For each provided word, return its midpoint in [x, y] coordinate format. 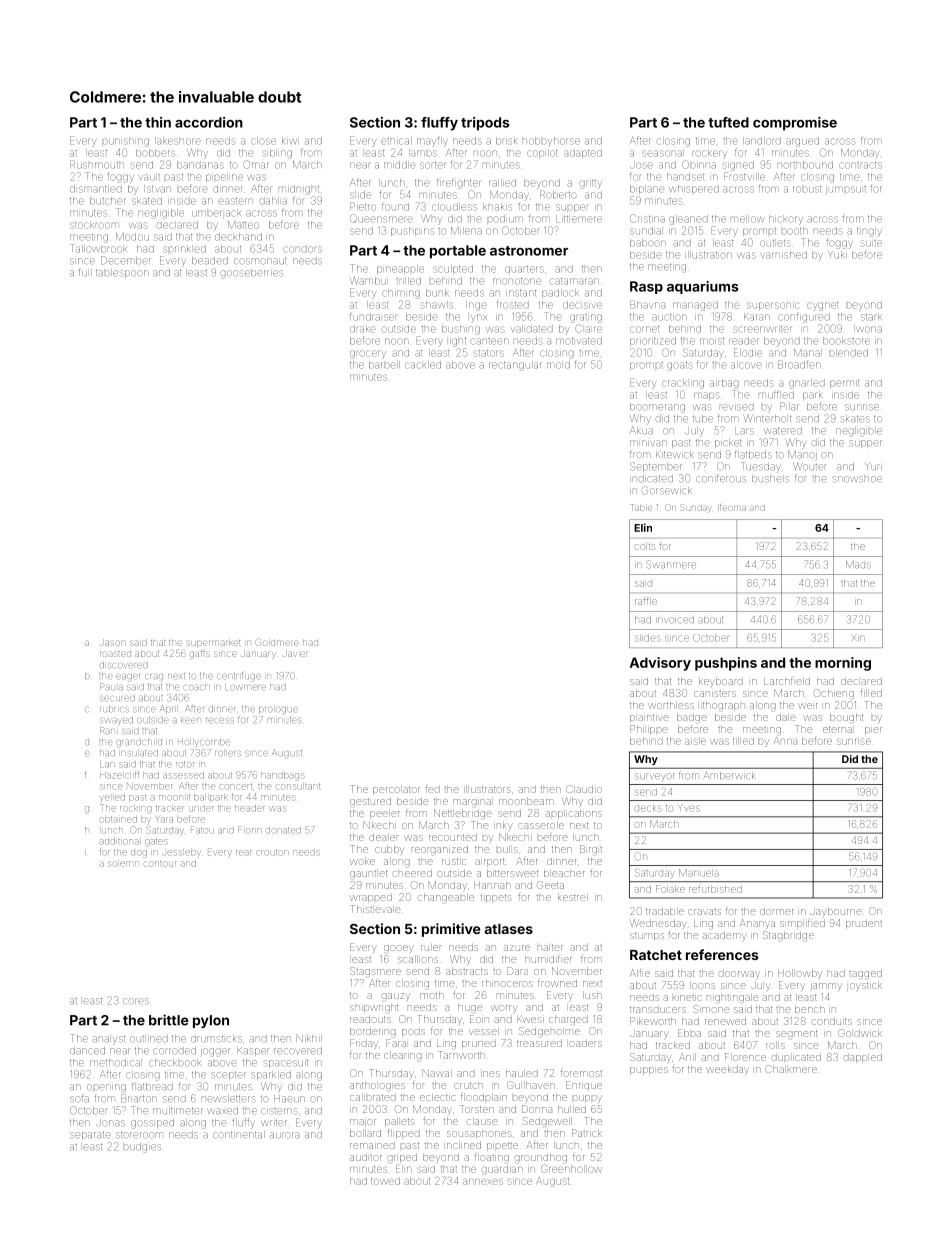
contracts [860, 165]
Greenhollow [571, 1169]
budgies [142, 1147]
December [126, 260]
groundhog [540, 1158]
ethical [396, 140]
